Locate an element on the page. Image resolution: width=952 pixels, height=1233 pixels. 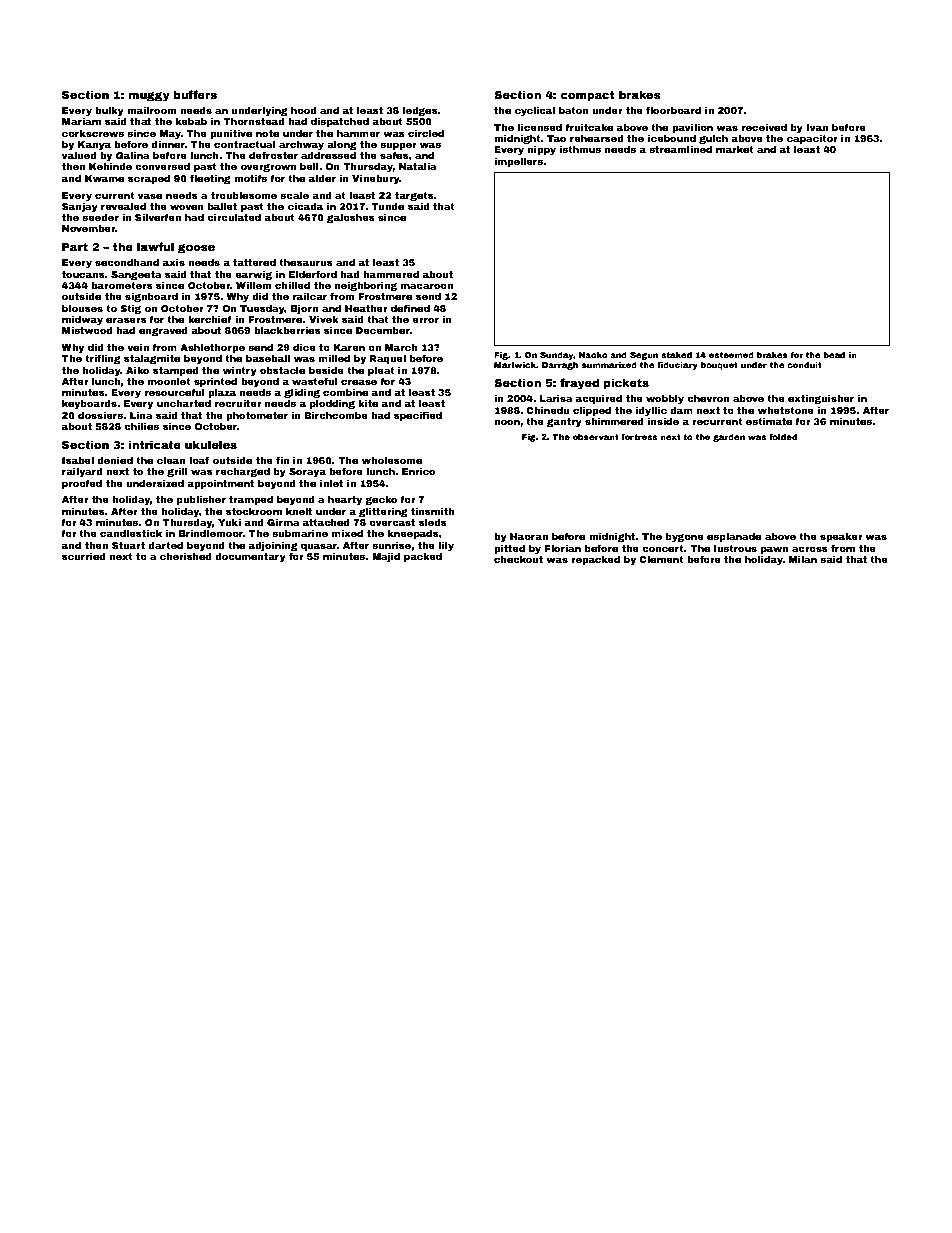
bulky is located at coordinates (109, 111).
